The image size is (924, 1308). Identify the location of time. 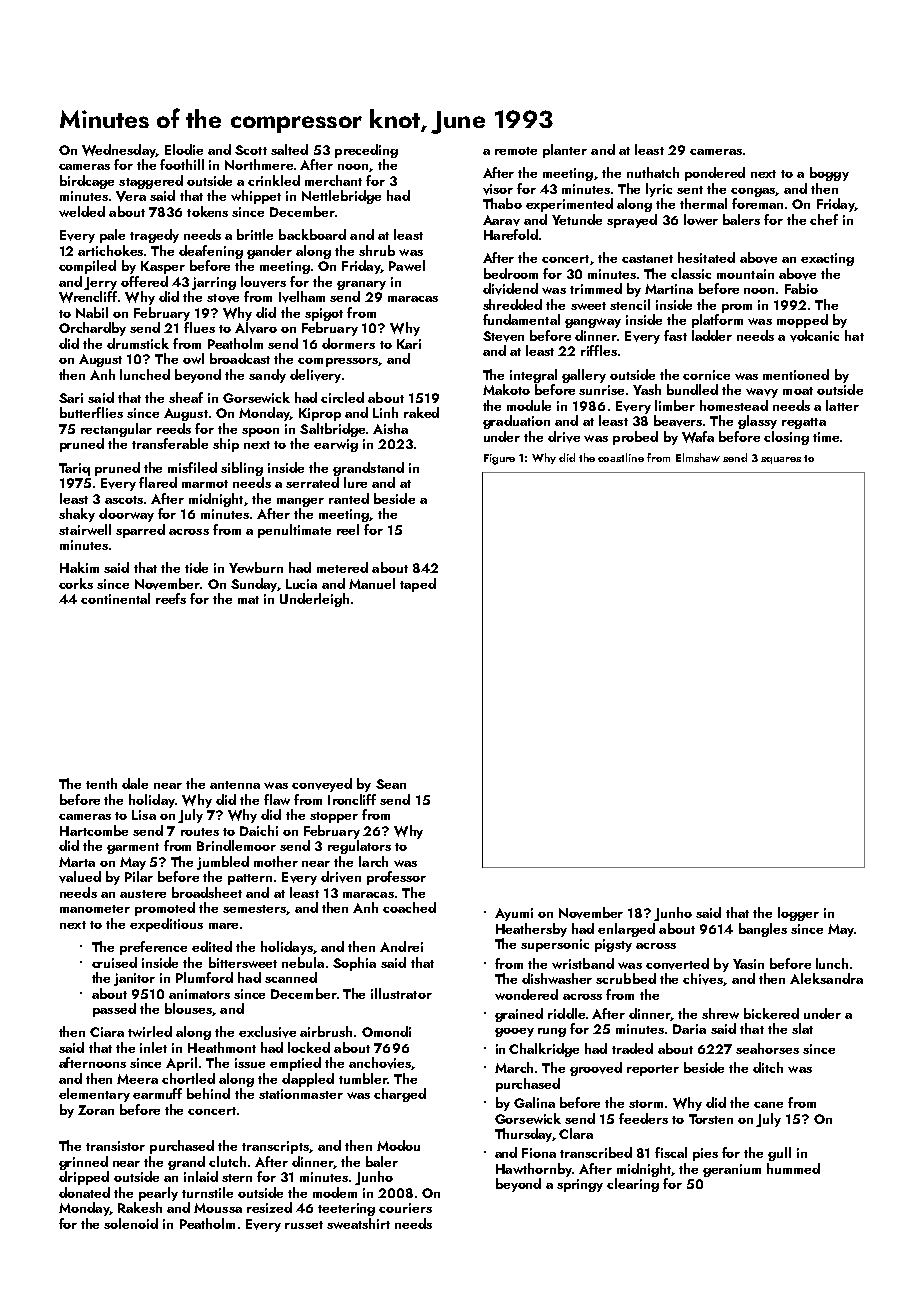
(826, 437).
